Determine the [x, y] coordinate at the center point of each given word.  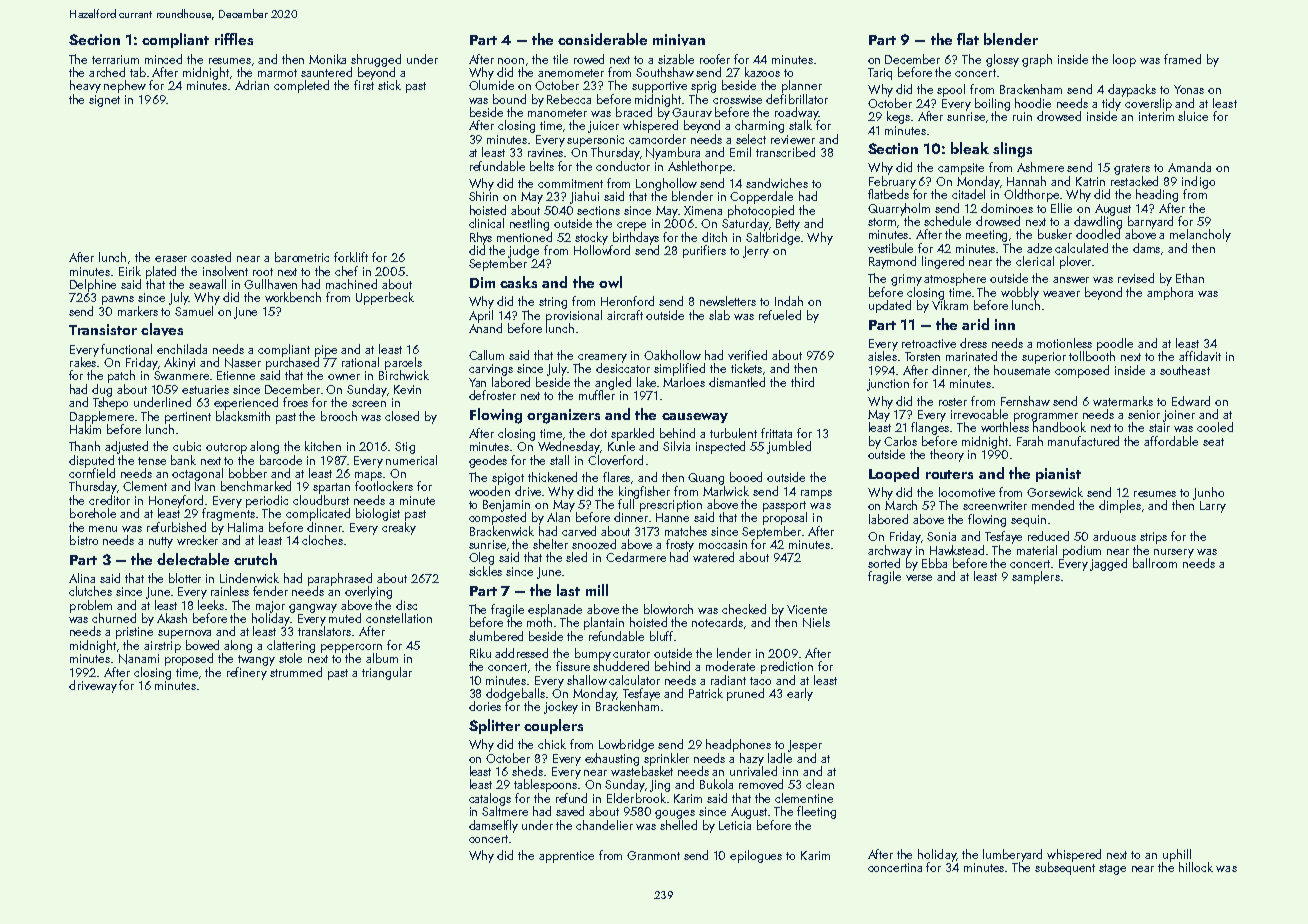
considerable [602, 39]
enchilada [182, 349]
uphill [1177, 855]
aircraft [625, 315]
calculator [634, 680]
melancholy [1200, 235]
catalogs [490, 799]
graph [1037, 60]
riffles [234, 39]
